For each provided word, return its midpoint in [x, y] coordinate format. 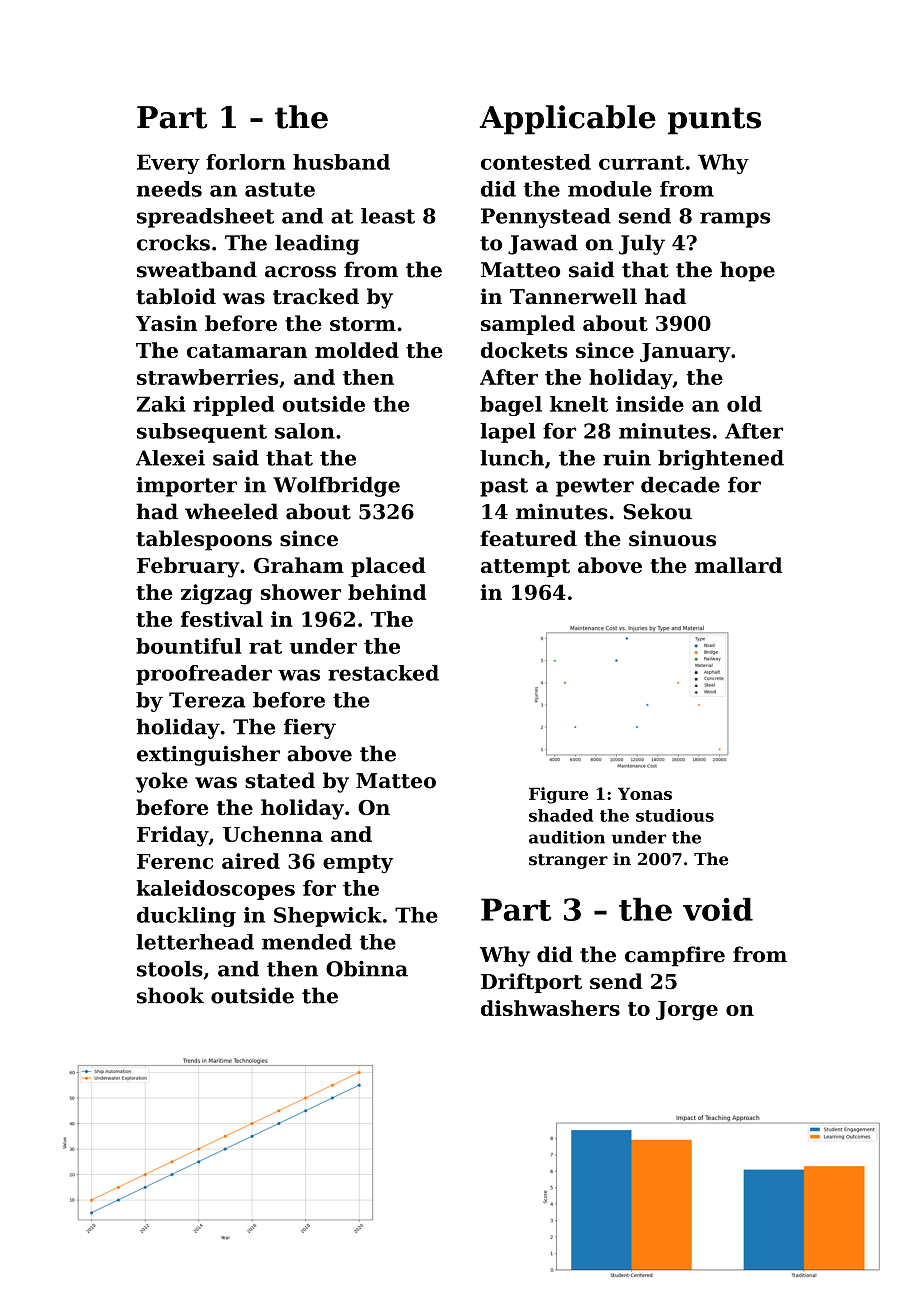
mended [307, 942]
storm [363, 324]
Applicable [568, 120]
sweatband [197, 269]
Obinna [367, 969]
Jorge [687, 1011]
